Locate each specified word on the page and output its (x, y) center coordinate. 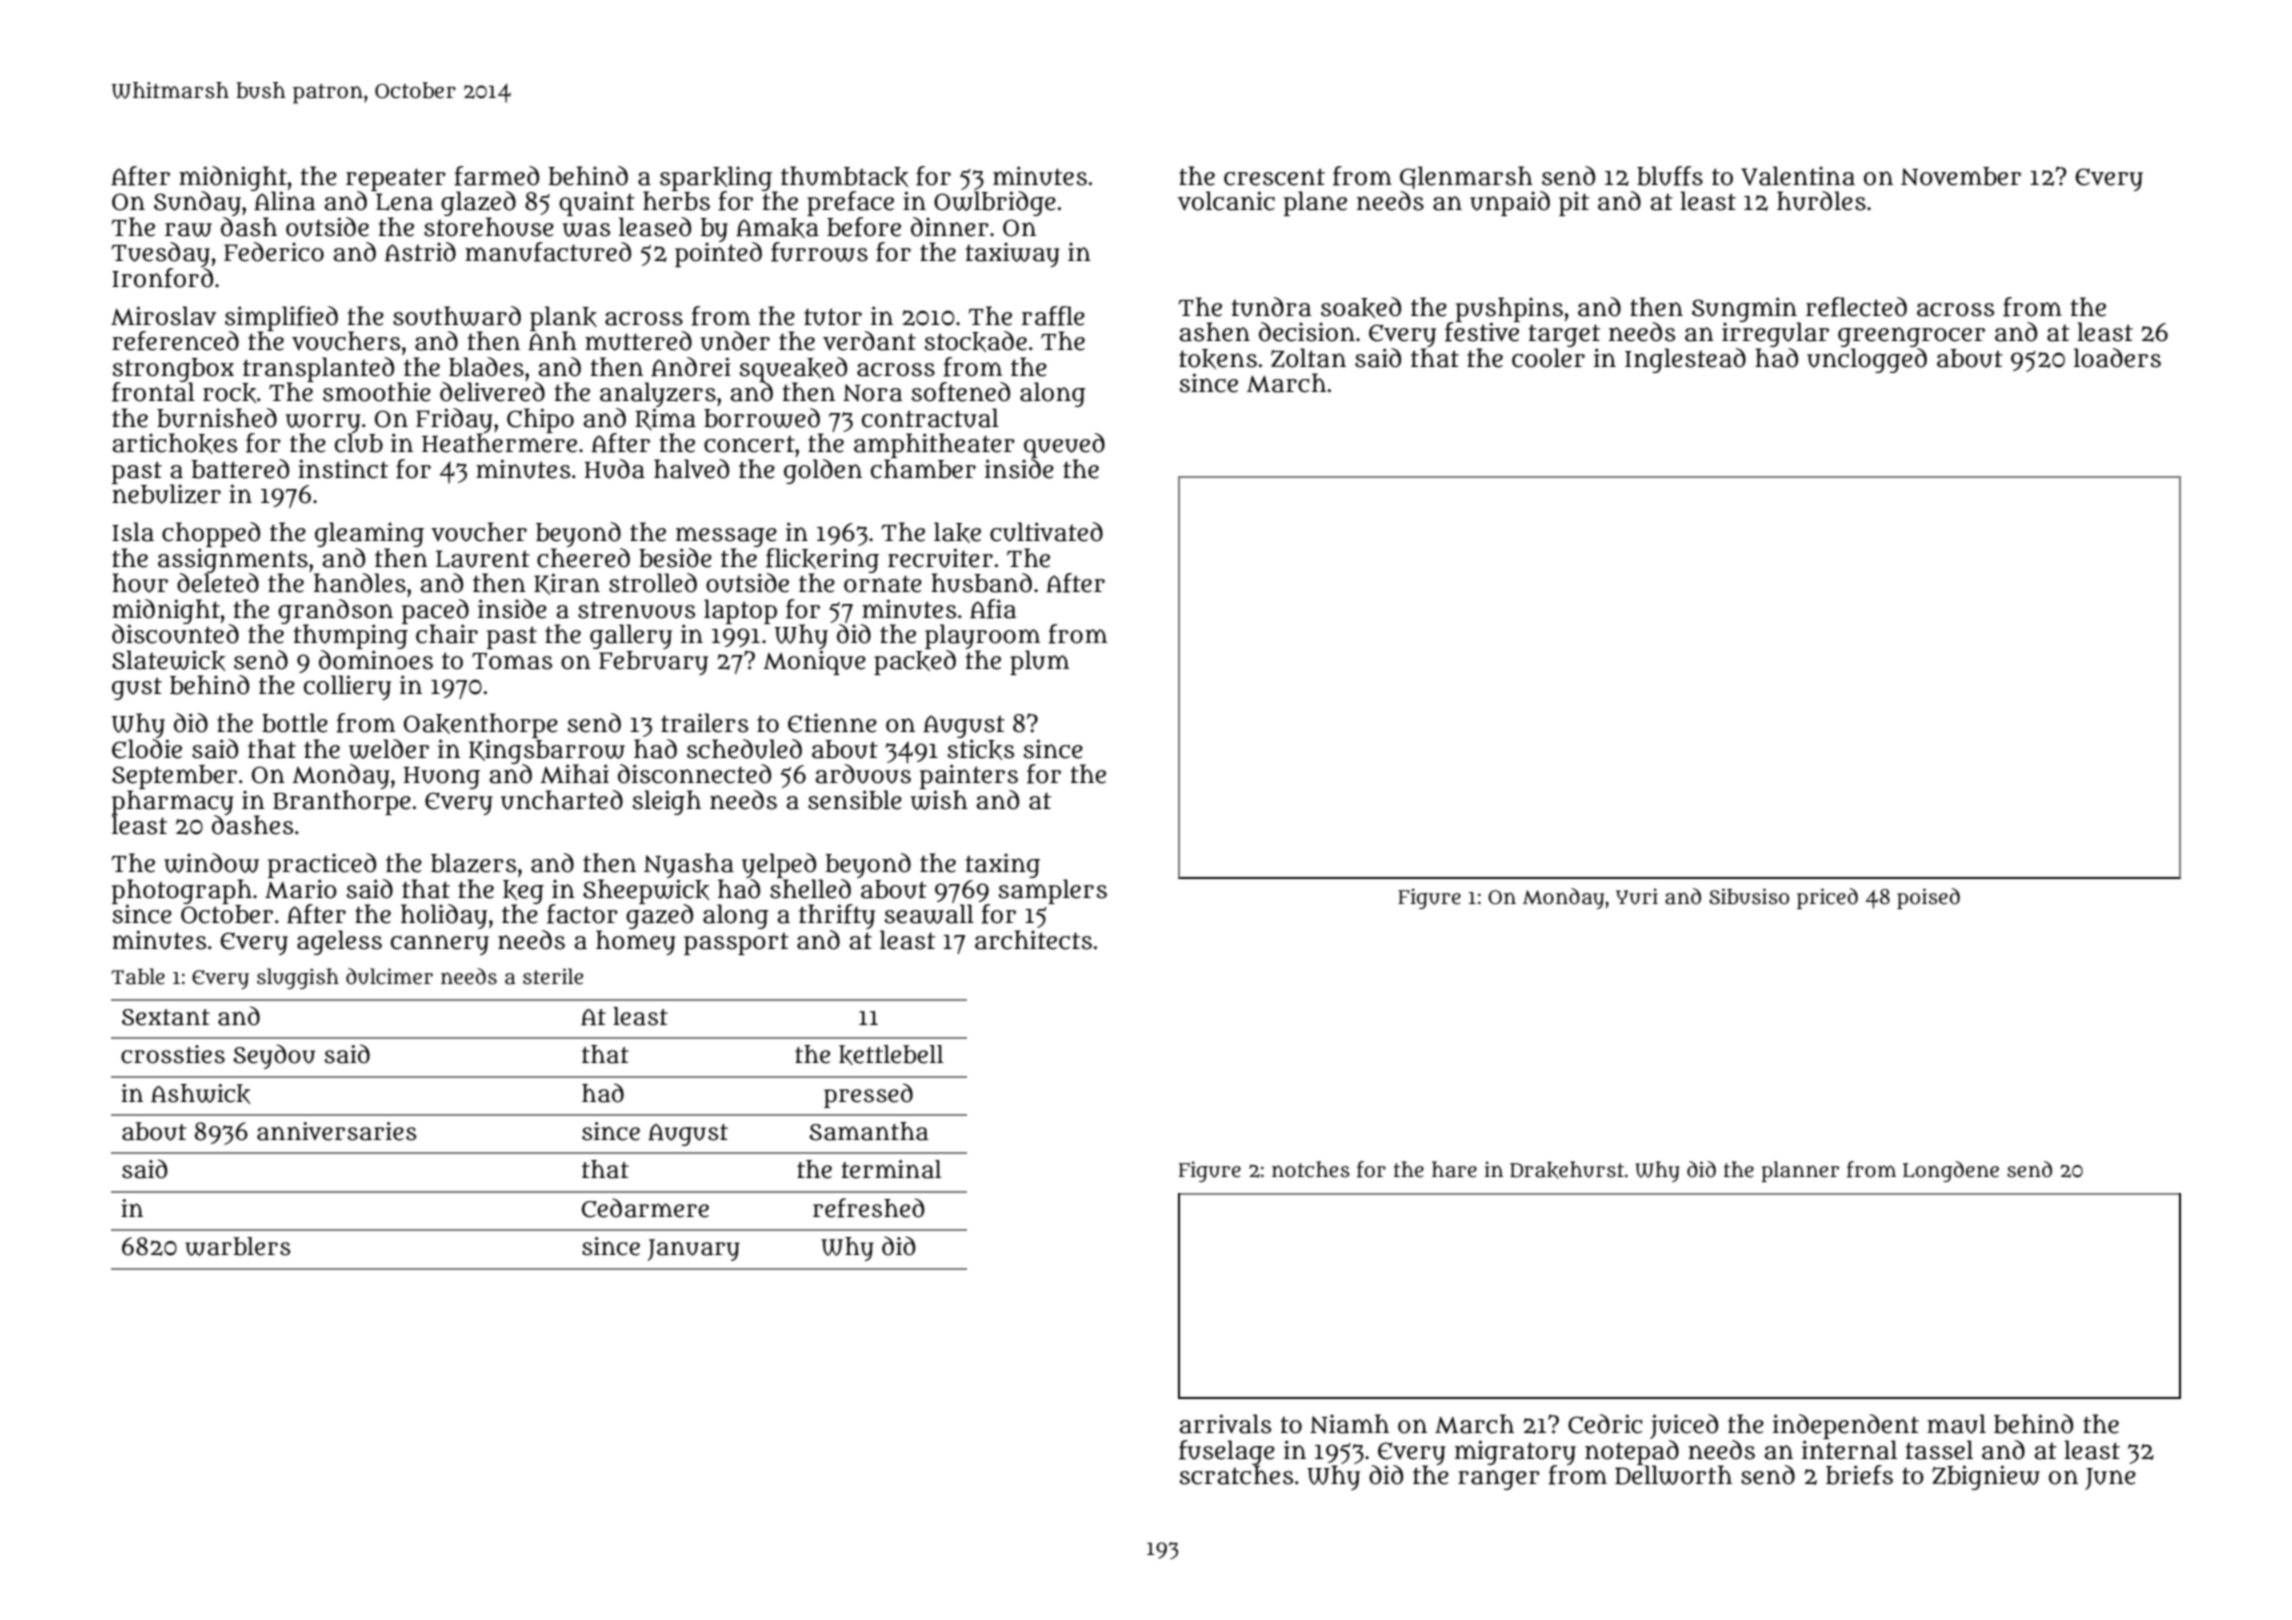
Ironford (162, 278)
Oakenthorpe (481, 725)
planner (1800, 1171)
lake (957, 532)
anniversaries (337, 1131)
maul (1956, 1424)
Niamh (1349, 1424)
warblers (238, 1246)
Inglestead (1685, 360)
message (726, 537)
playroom (982, 636)
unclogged (1867, 360)
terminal (891, 1169)
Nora (872, 393)
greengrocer (1911, 337)
